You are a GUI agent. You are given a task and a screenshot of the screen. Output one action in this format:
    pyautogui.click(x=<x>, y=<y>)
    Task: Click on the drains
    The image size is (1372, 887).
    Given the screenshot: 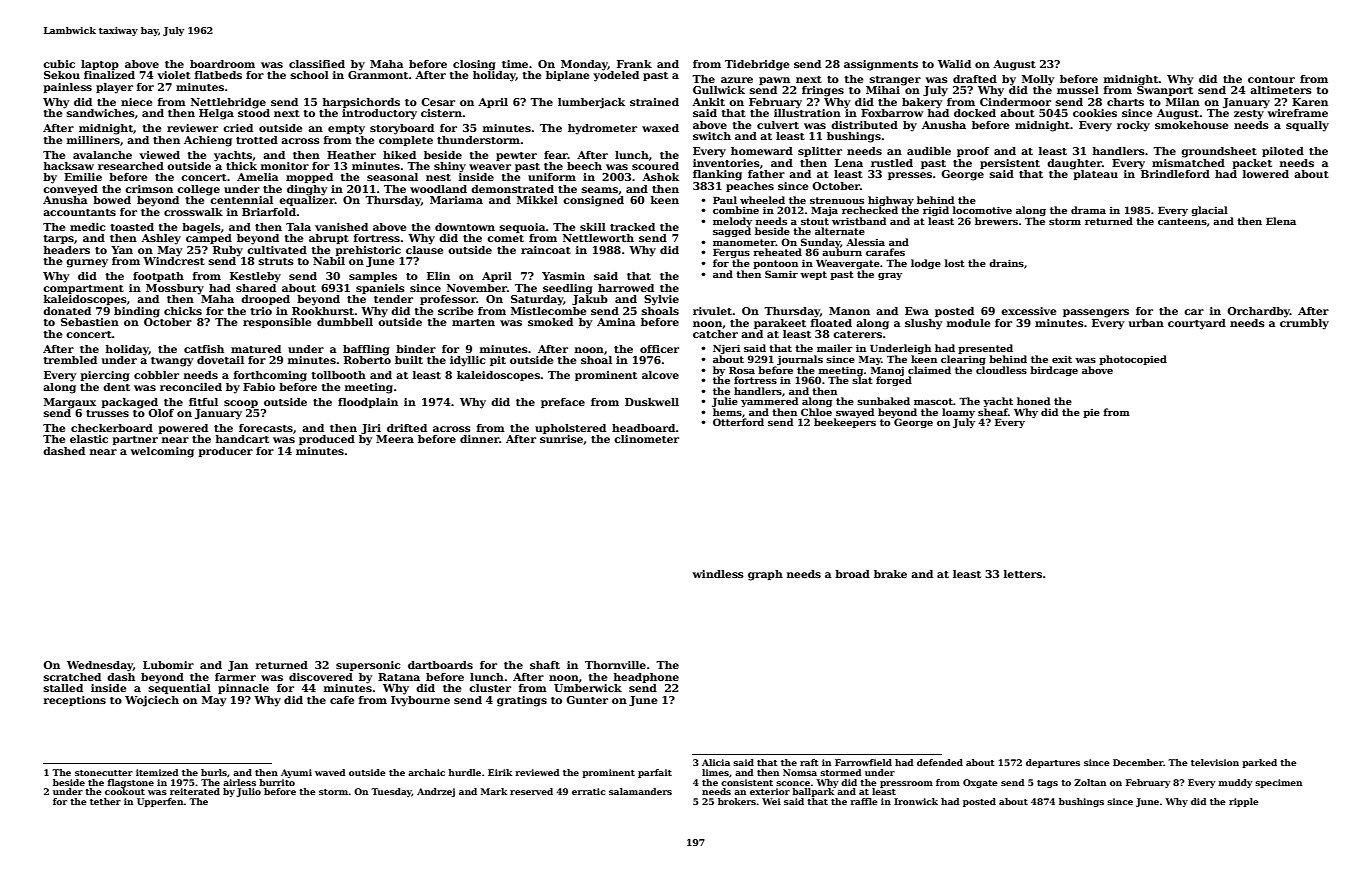 What is the action you would take?
    pyautogui.click(x=1006, y=263)
